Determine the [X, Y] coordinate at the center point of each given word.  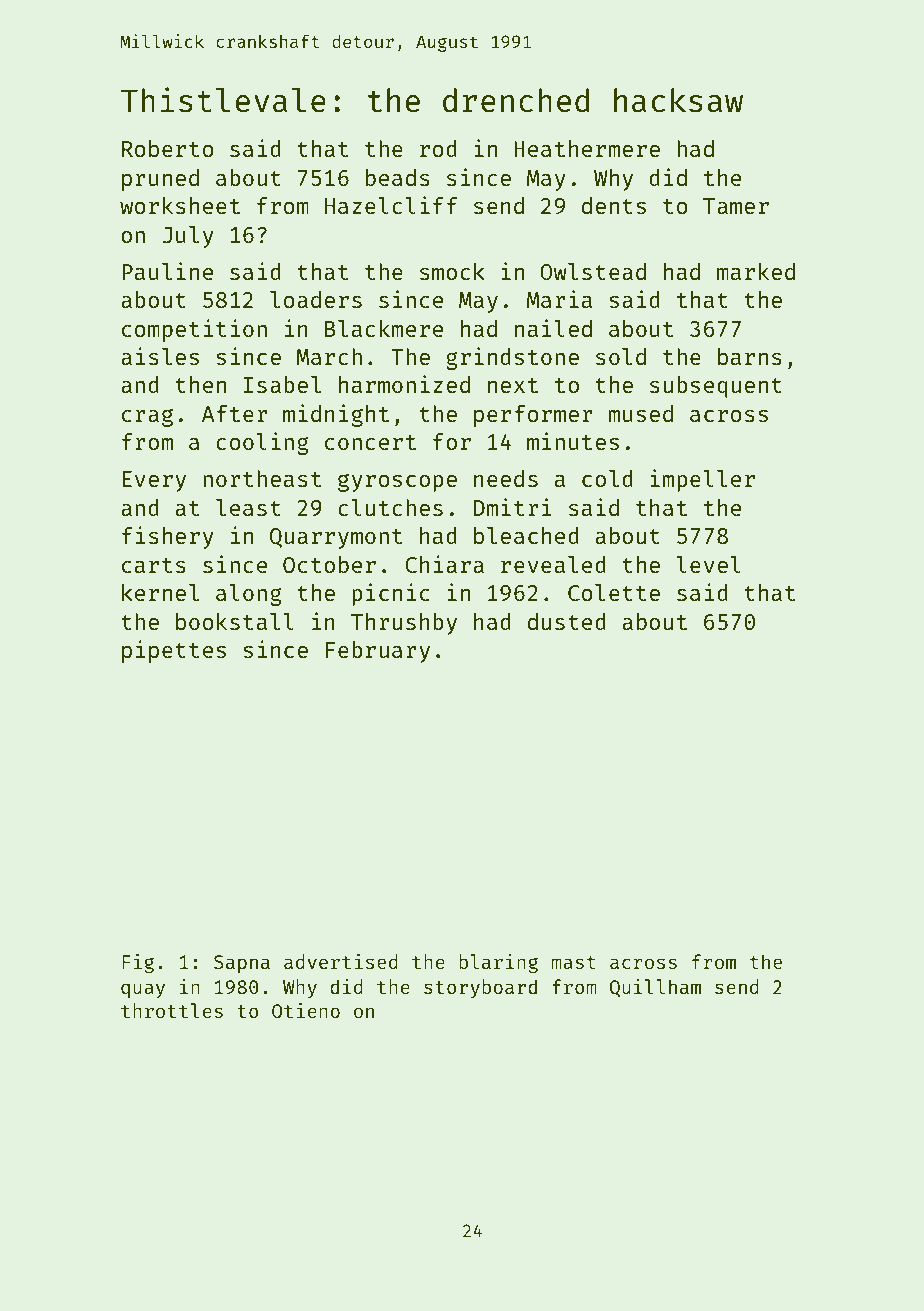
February [378, 652]
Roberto [168, 148]
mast [573, 962]
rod [438, 148]
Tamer [736, 206]
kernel [160, 592]
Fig [138, 964]
